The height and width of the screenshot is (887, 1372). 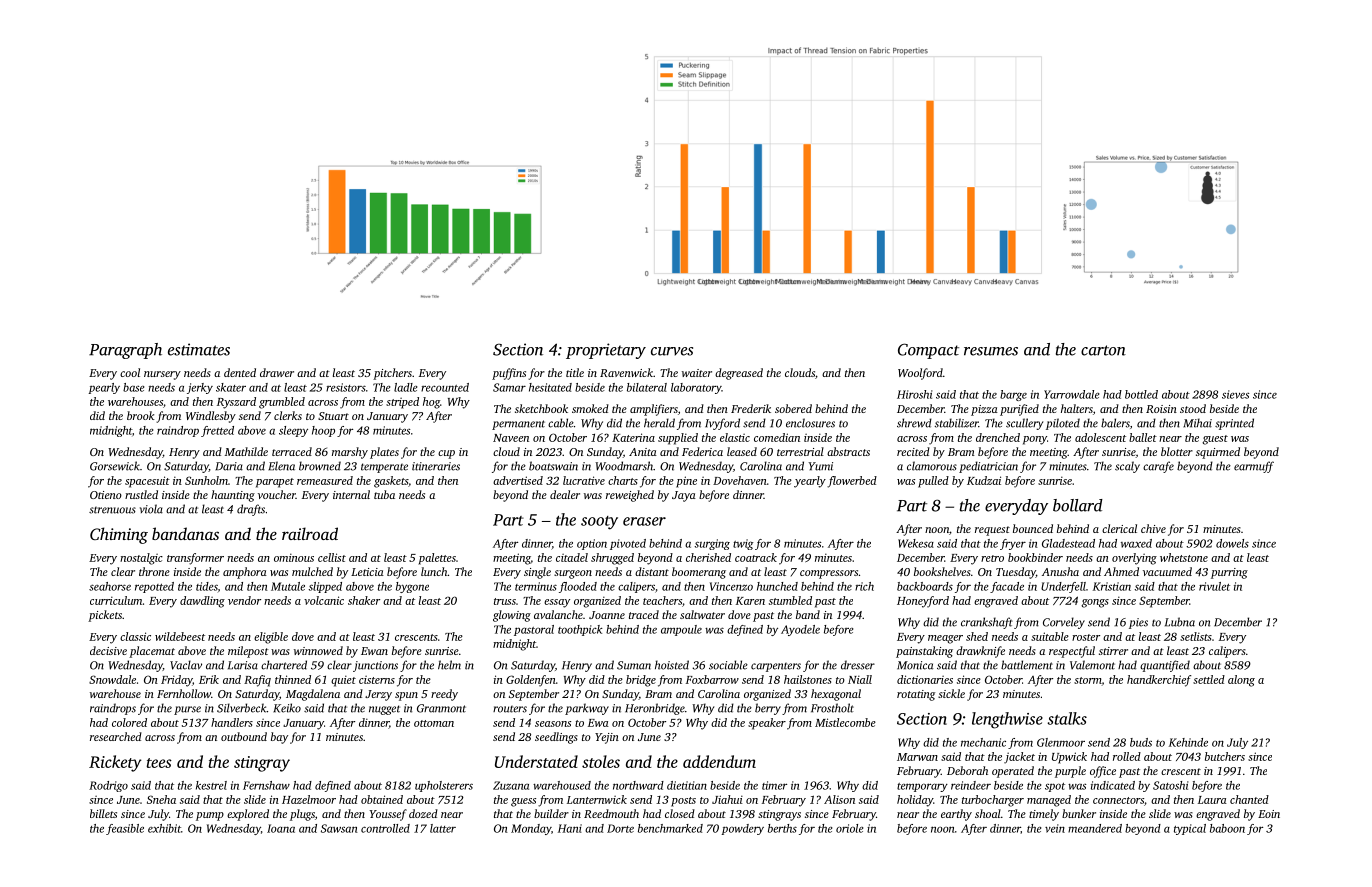 I want to click on resistors, so click(x=346, y=387).
